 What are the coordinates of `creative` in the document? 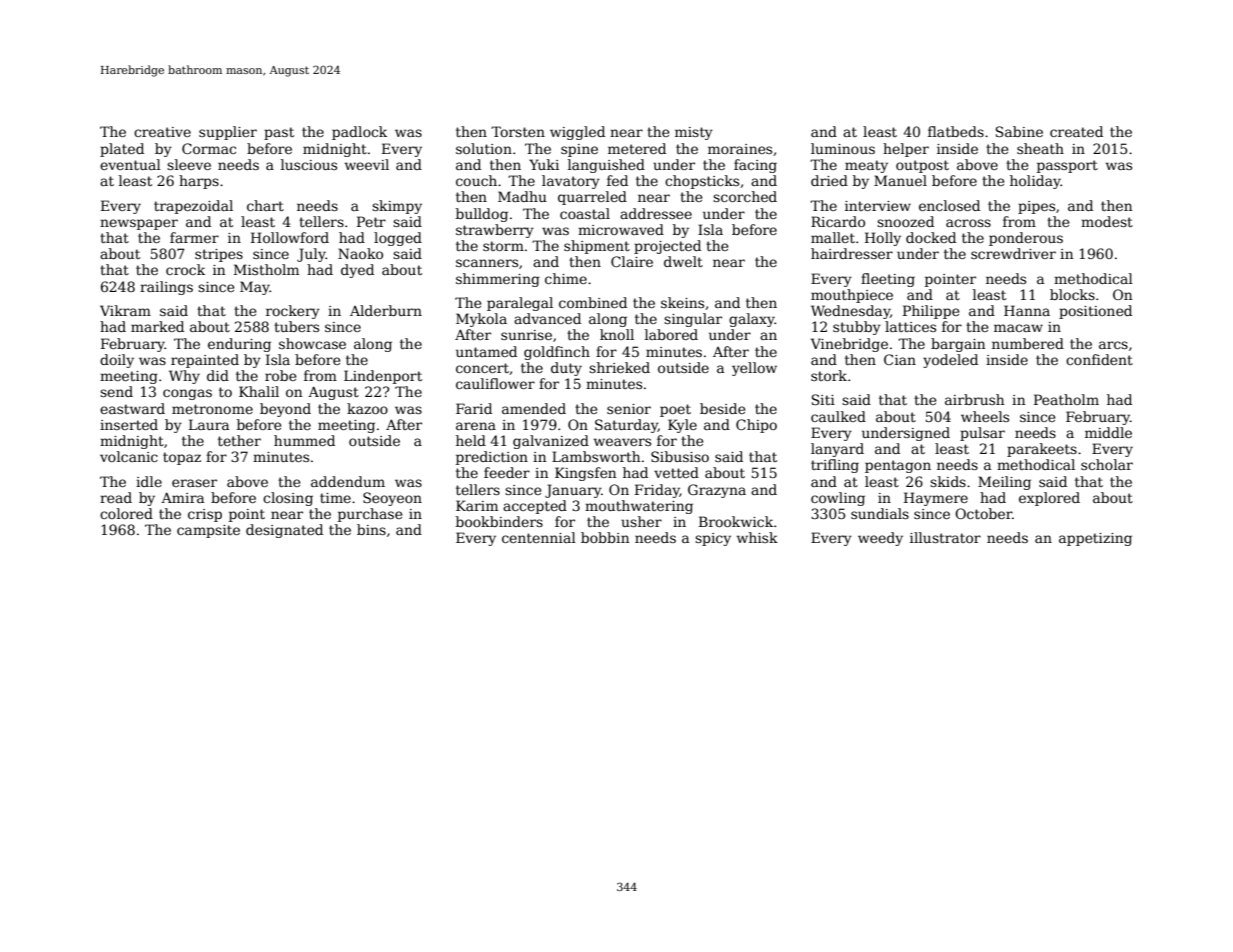 It's located at (162, 132).
